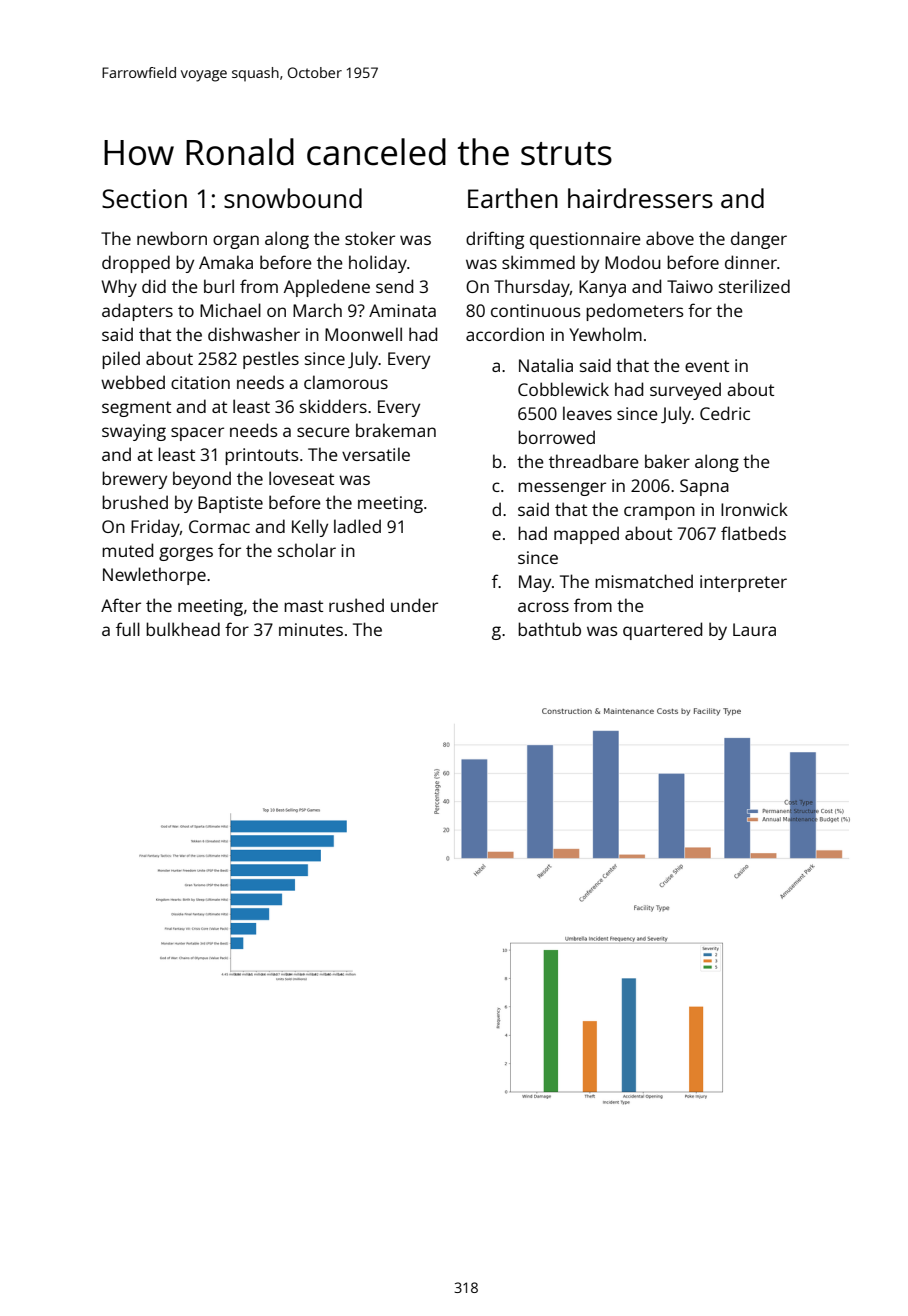  What do you see at coordinates (754, 286) in the image?
I see `sterilized` at bounding box center [754, 286].
